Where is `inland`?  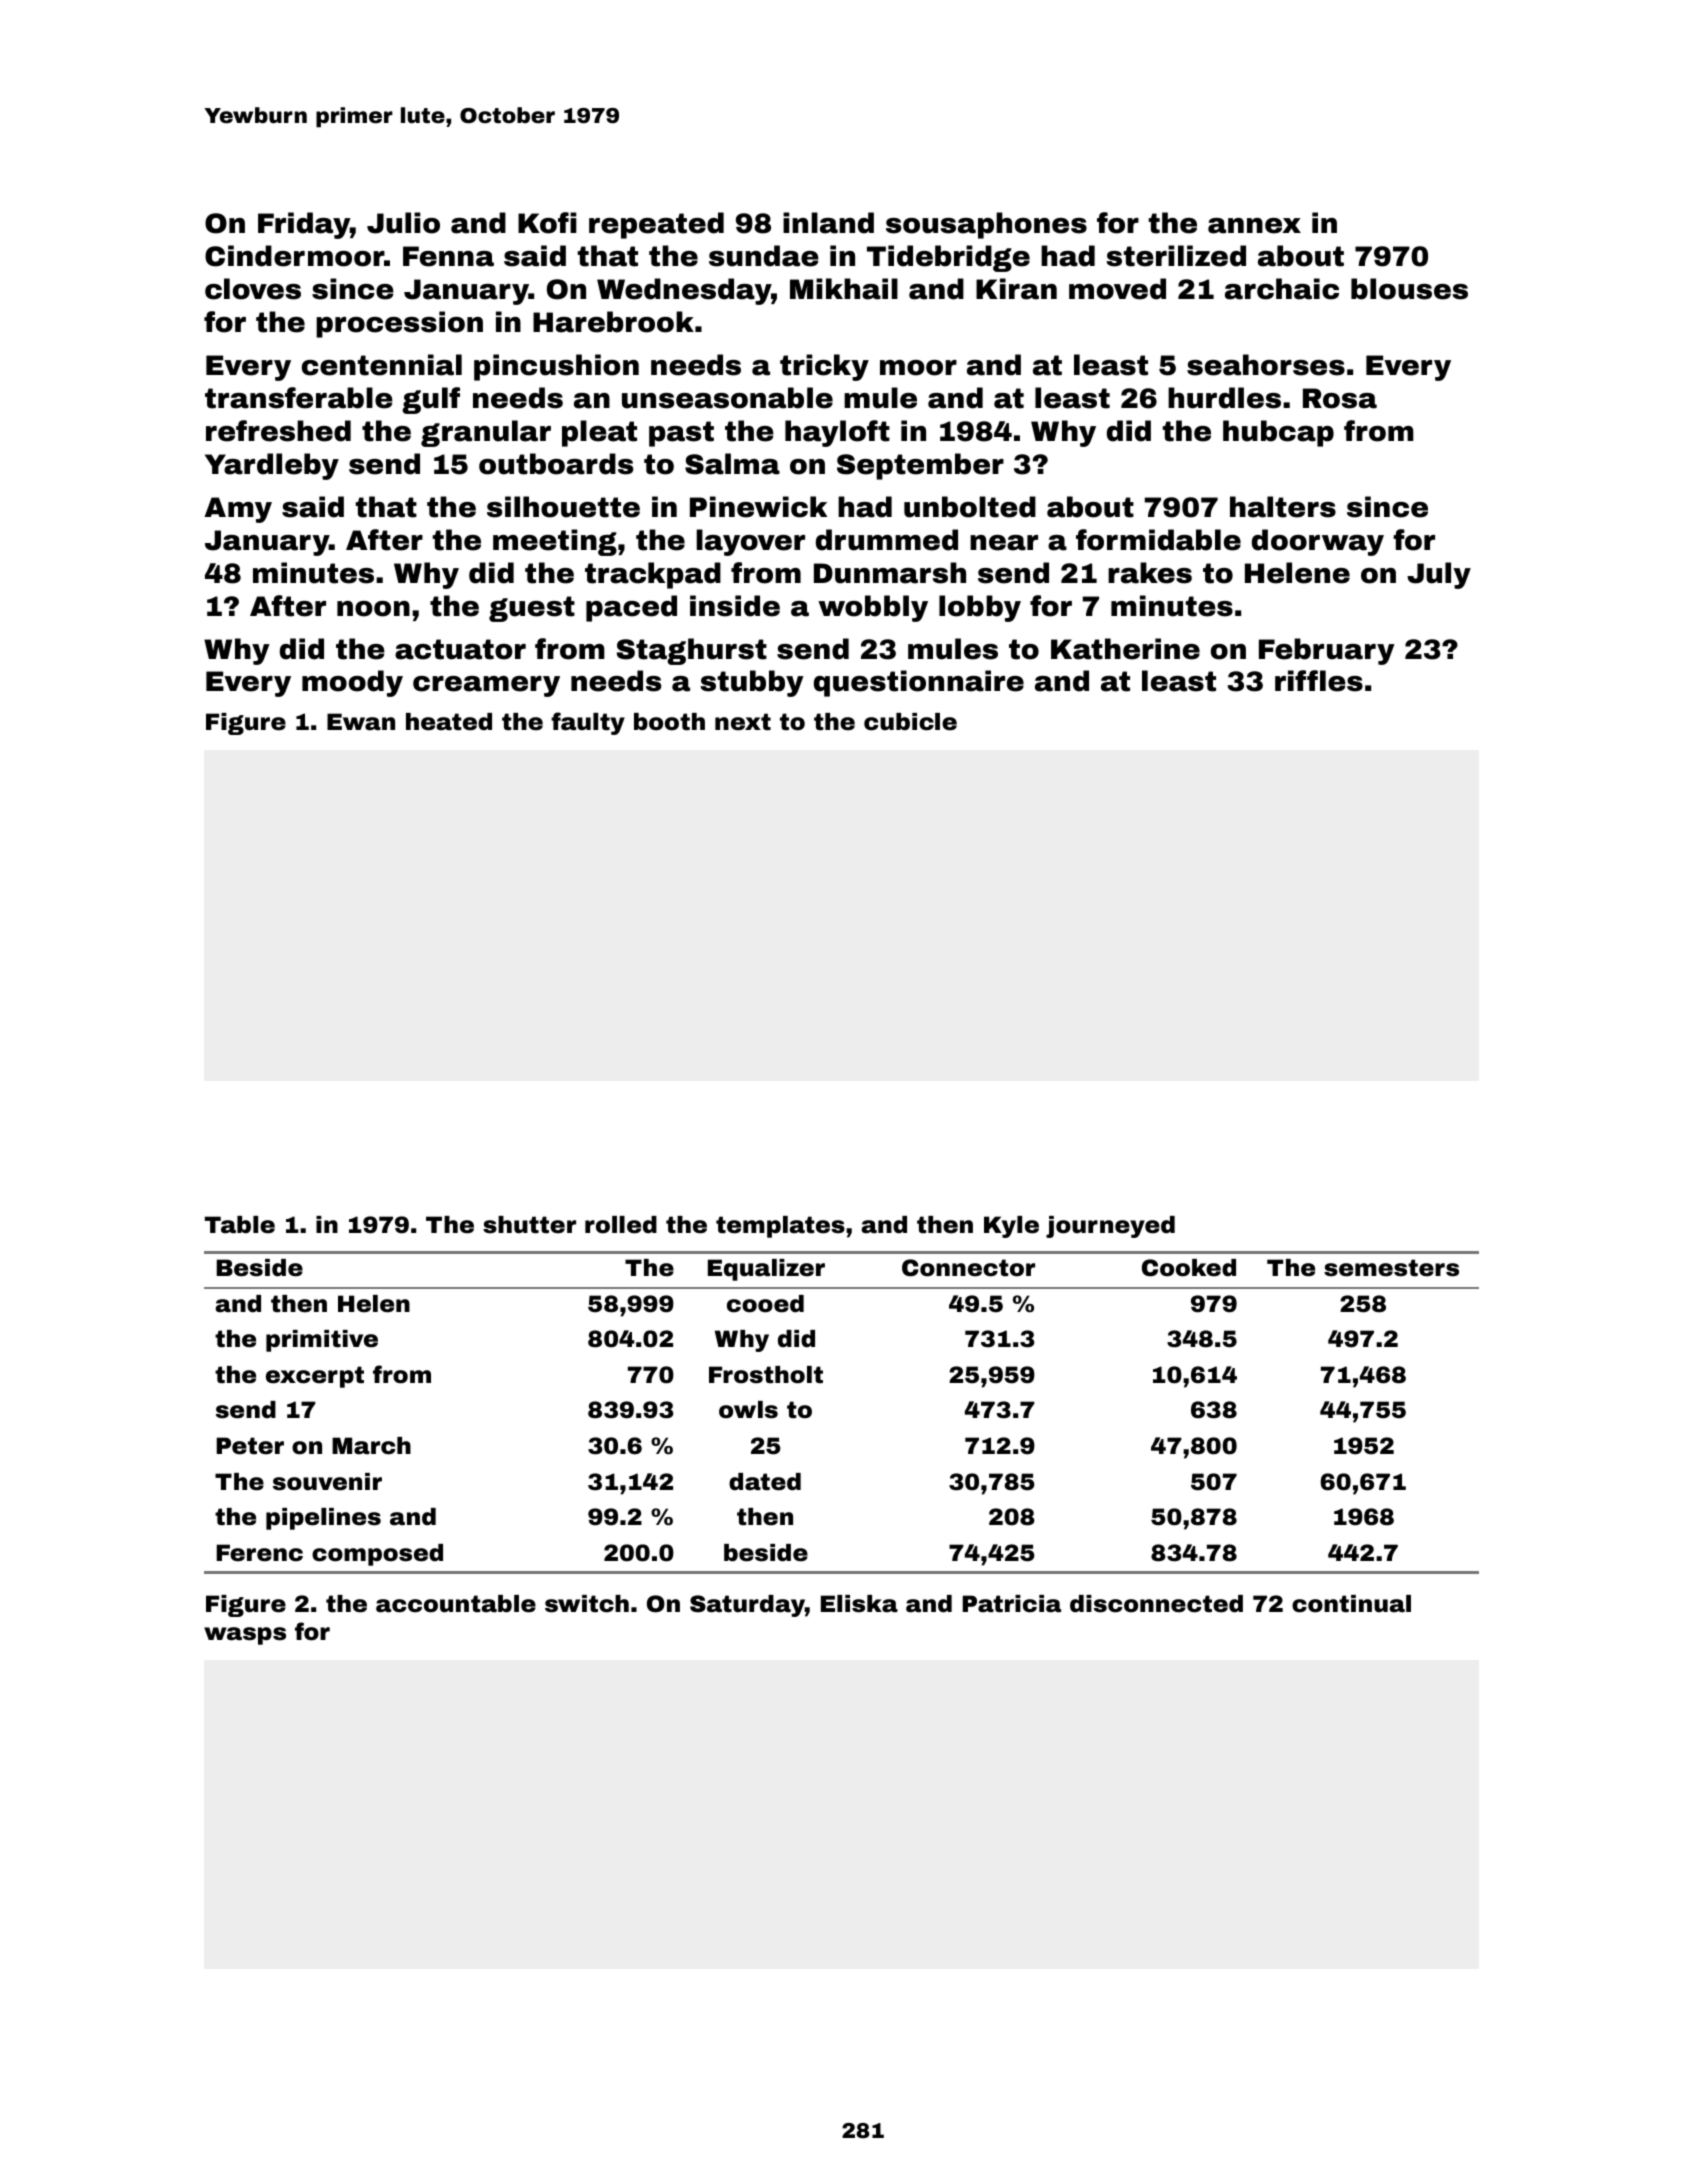 inland is located at coordinates (828, 223).
